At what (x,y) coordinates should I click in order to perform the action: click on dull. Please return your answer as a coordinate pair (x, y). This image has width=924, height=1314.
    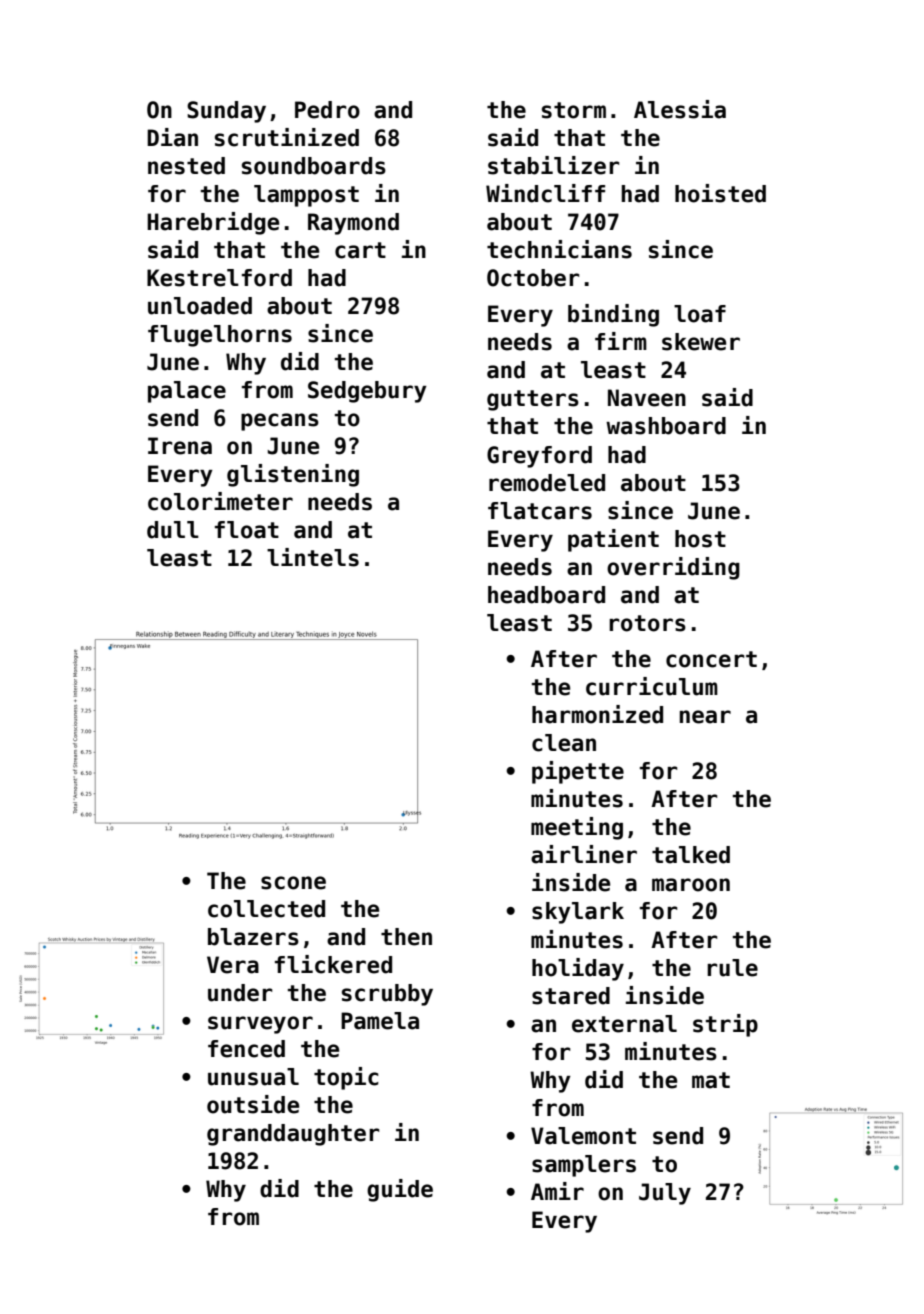
    Looking at the image, I should click on (173, 530).
